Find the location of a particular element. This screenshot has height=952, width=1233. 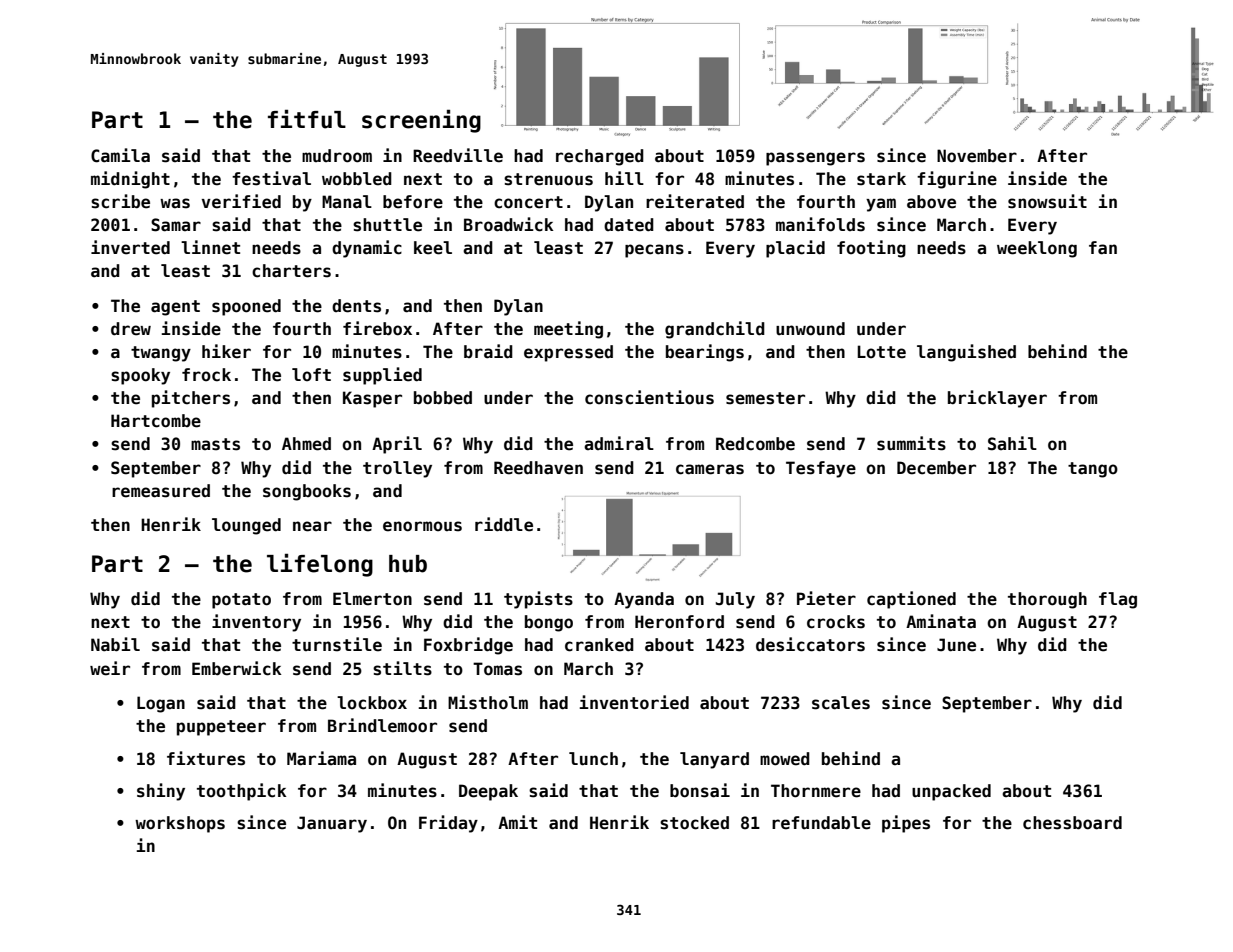

bearings is located at coordinates (705, 353).
